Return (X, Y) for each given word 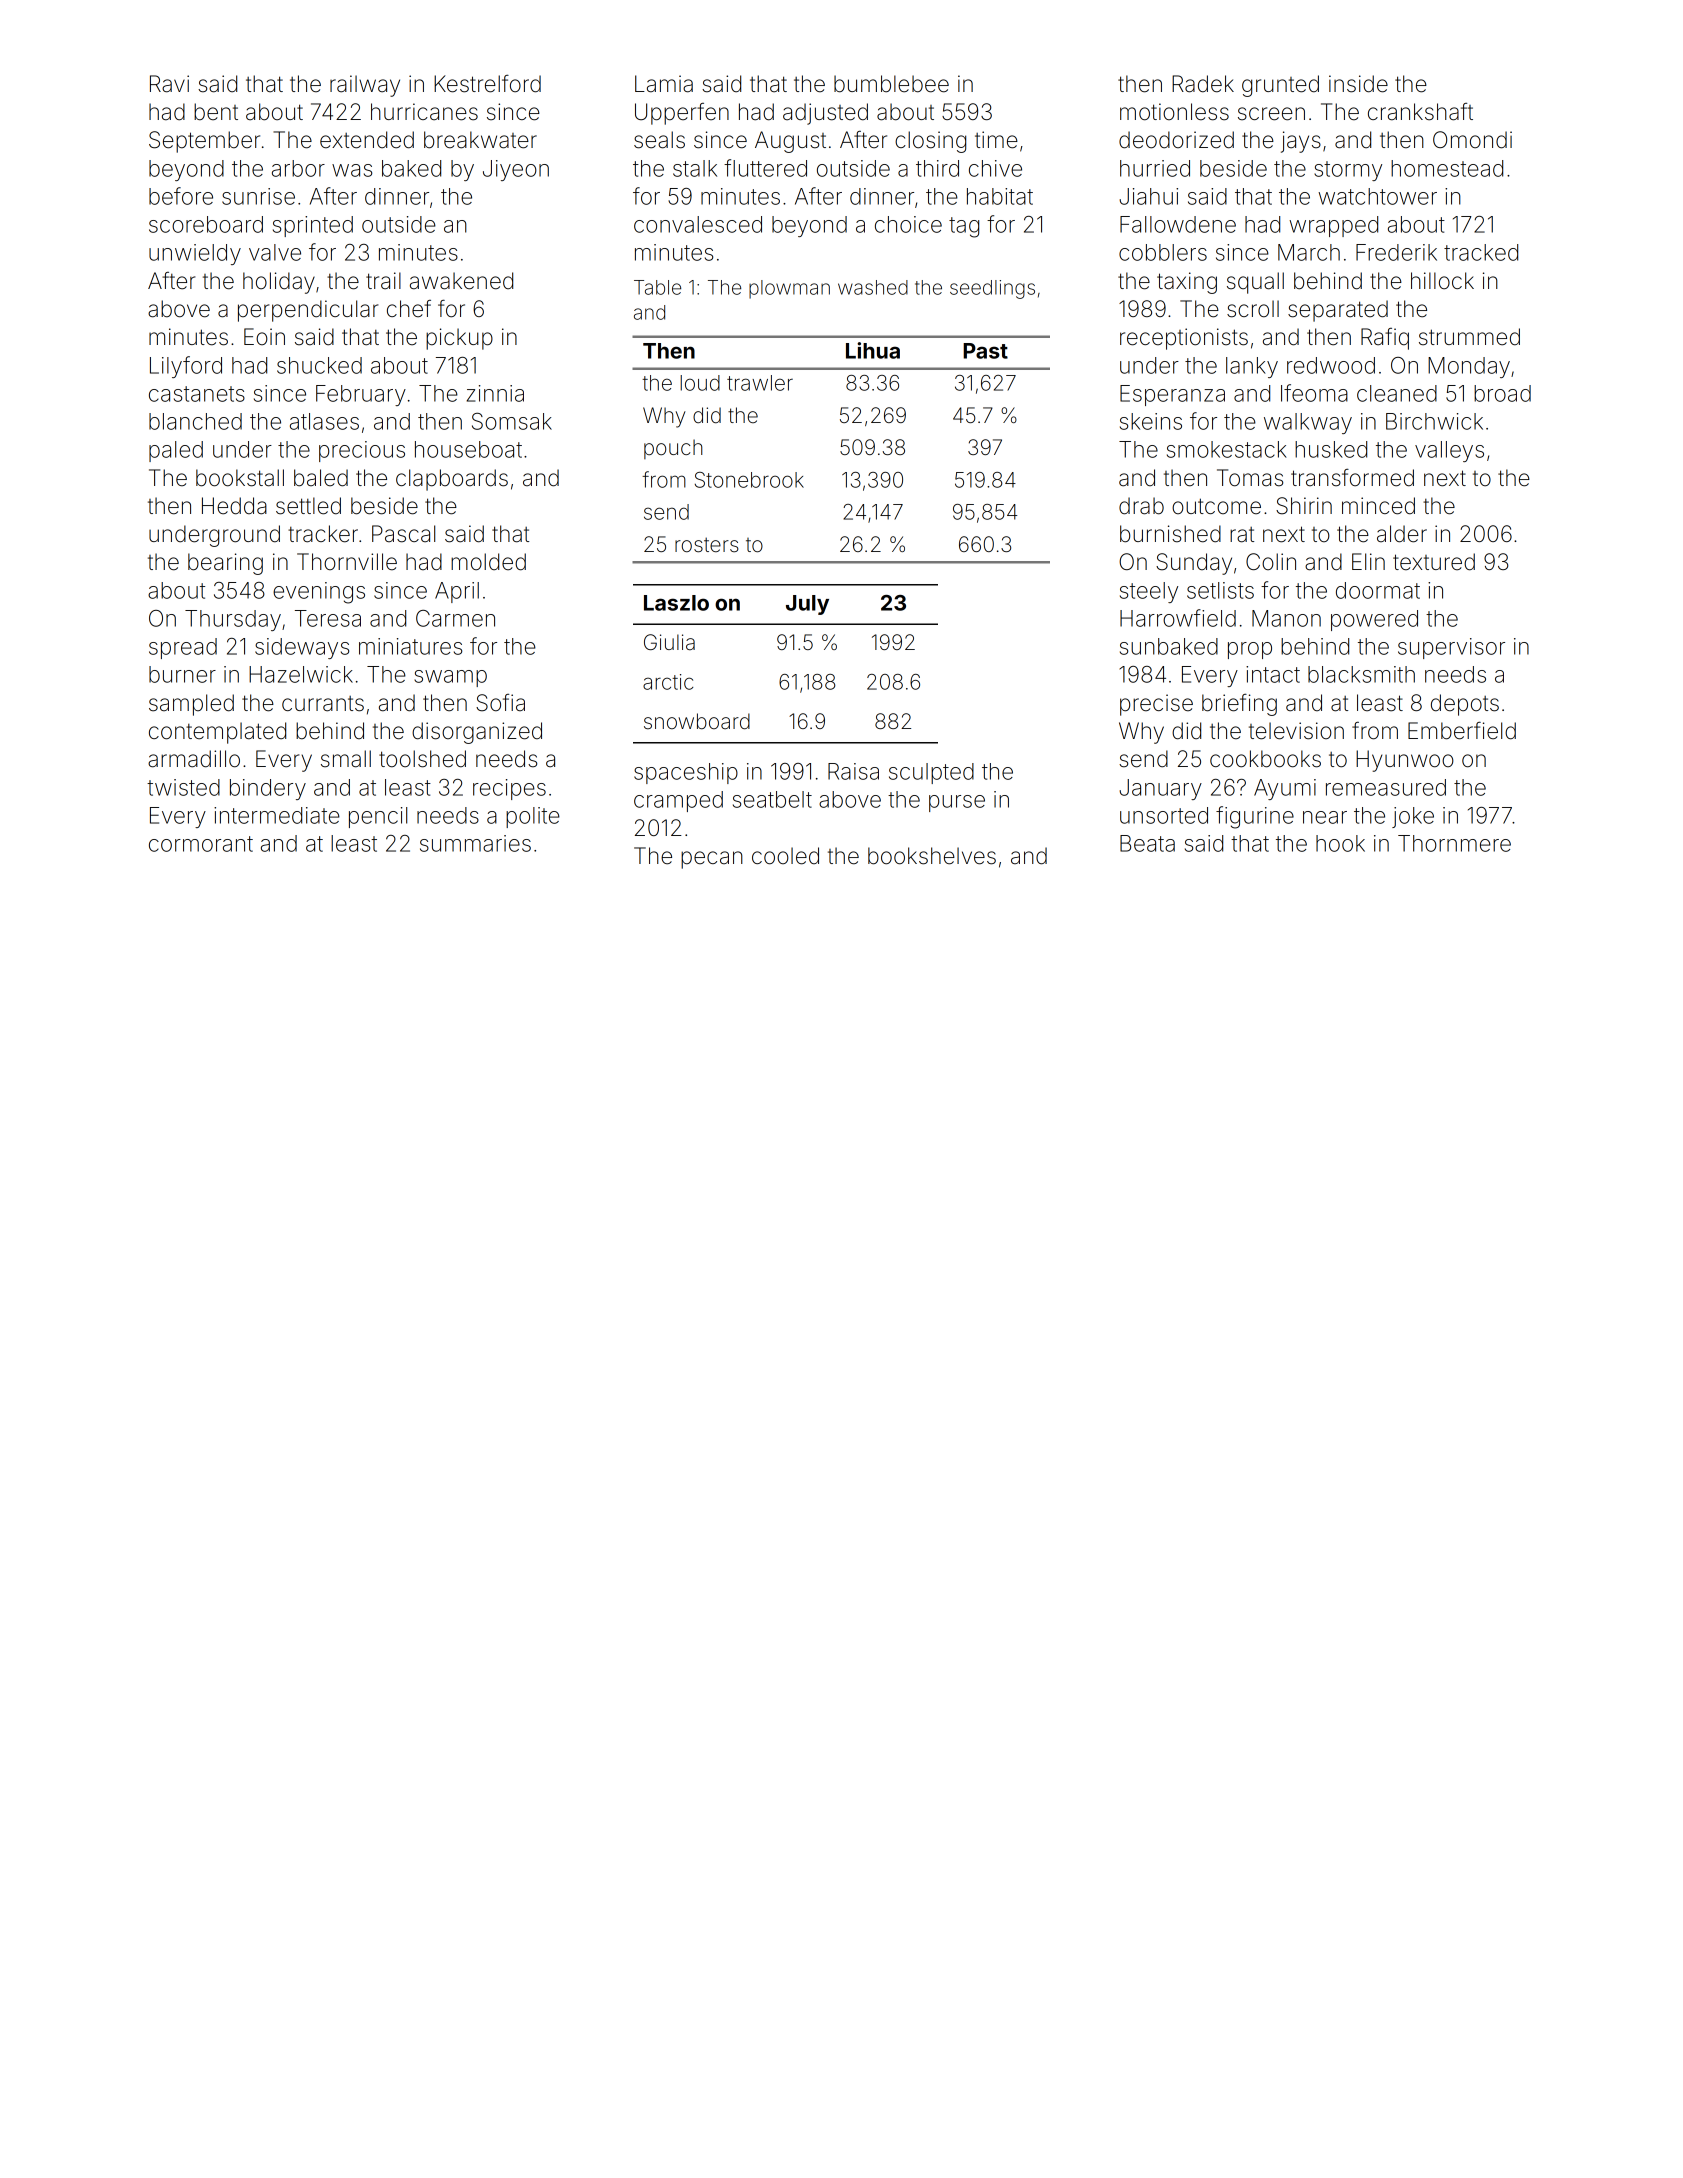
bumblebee (891, 84)
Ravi (169, 84)
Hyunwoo (1405, 761)
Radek (1203, 84)
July (807, 605)
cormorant (201, 844)
